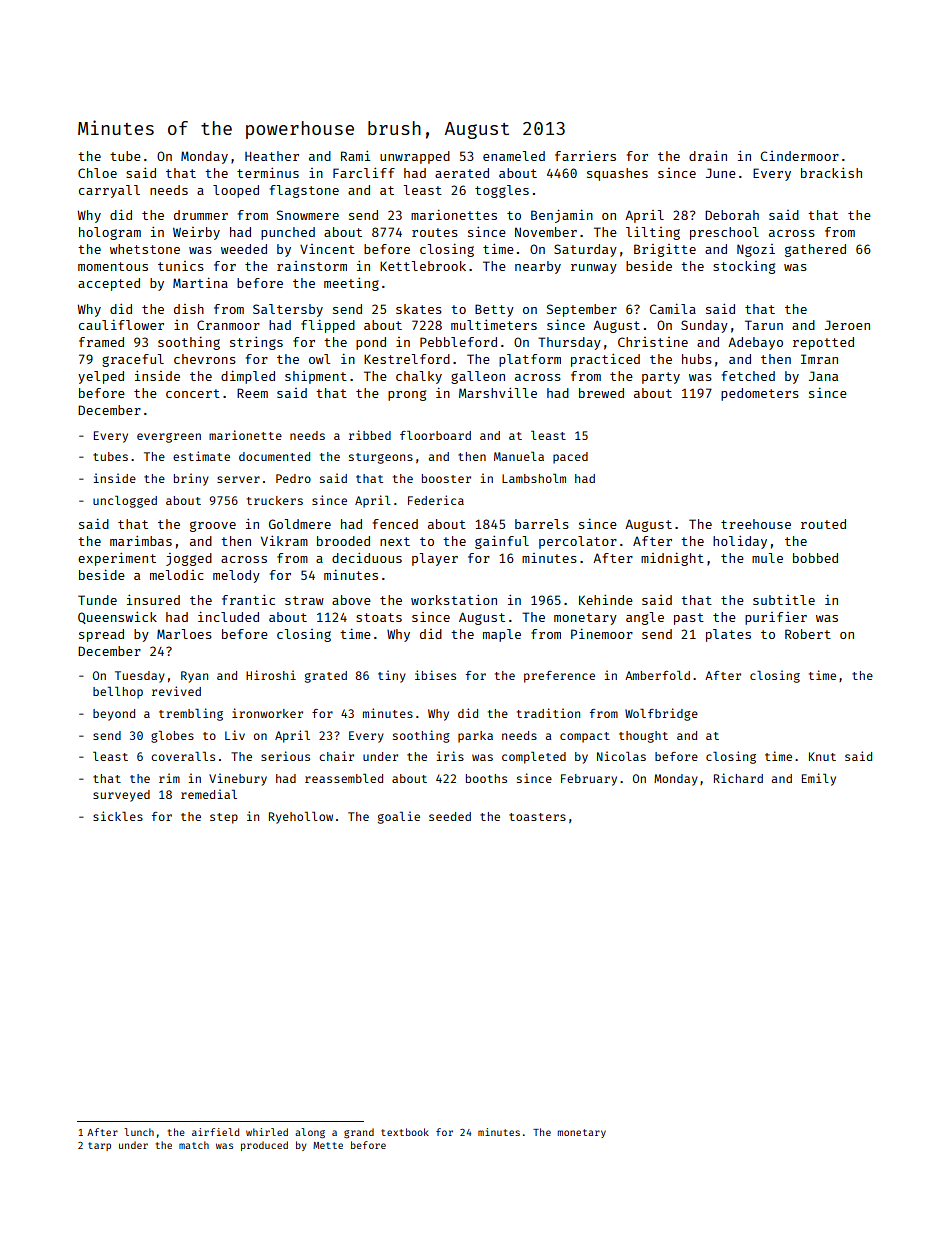  Describe the element at coordinates (537, 817) in the document. I see `toasters` at that location.
